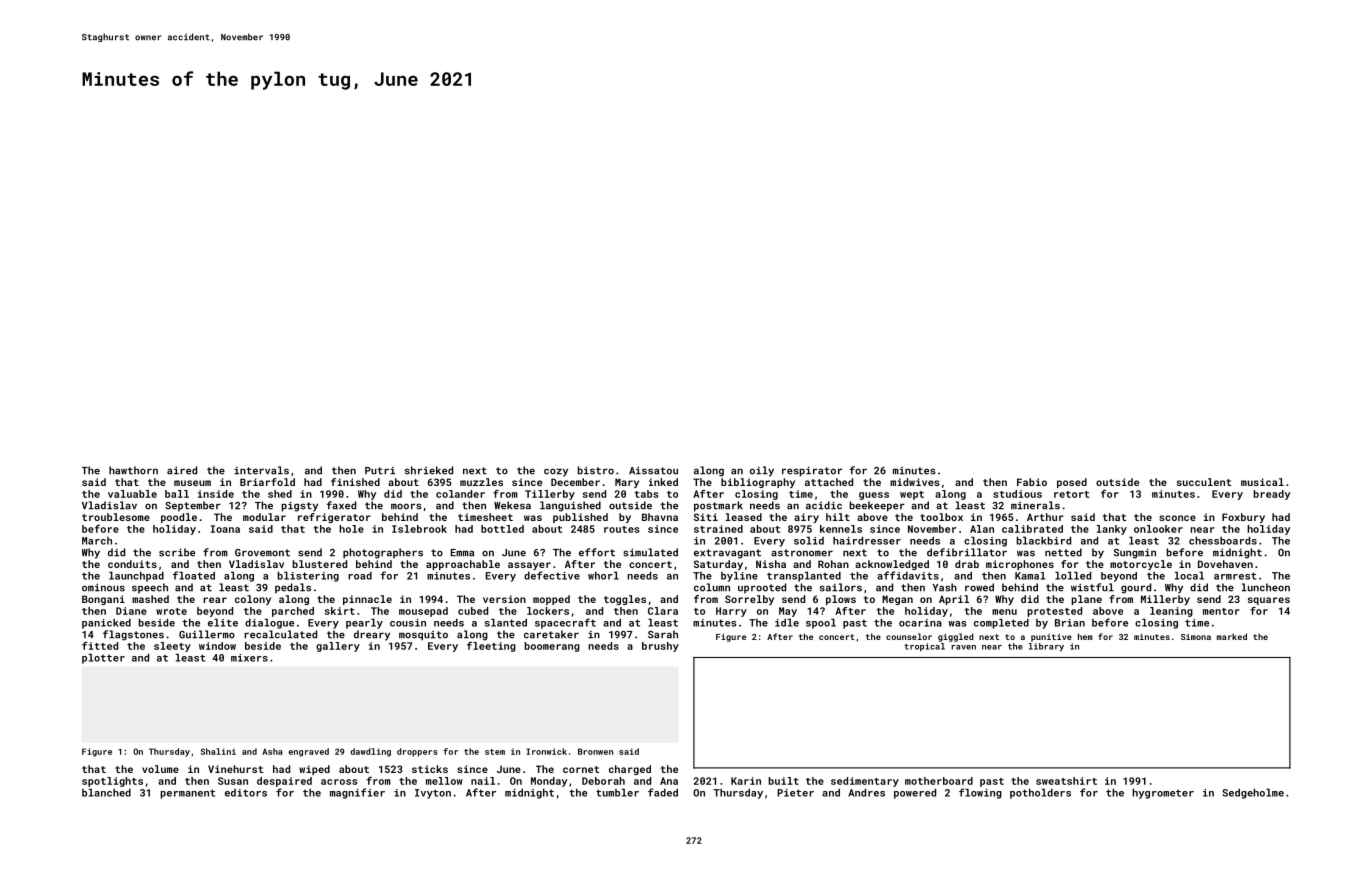 The height and width of the document is (887, 1372). Describe the element at coordinates (749, 600) in the document. I see `Sorrelby` at that location.
